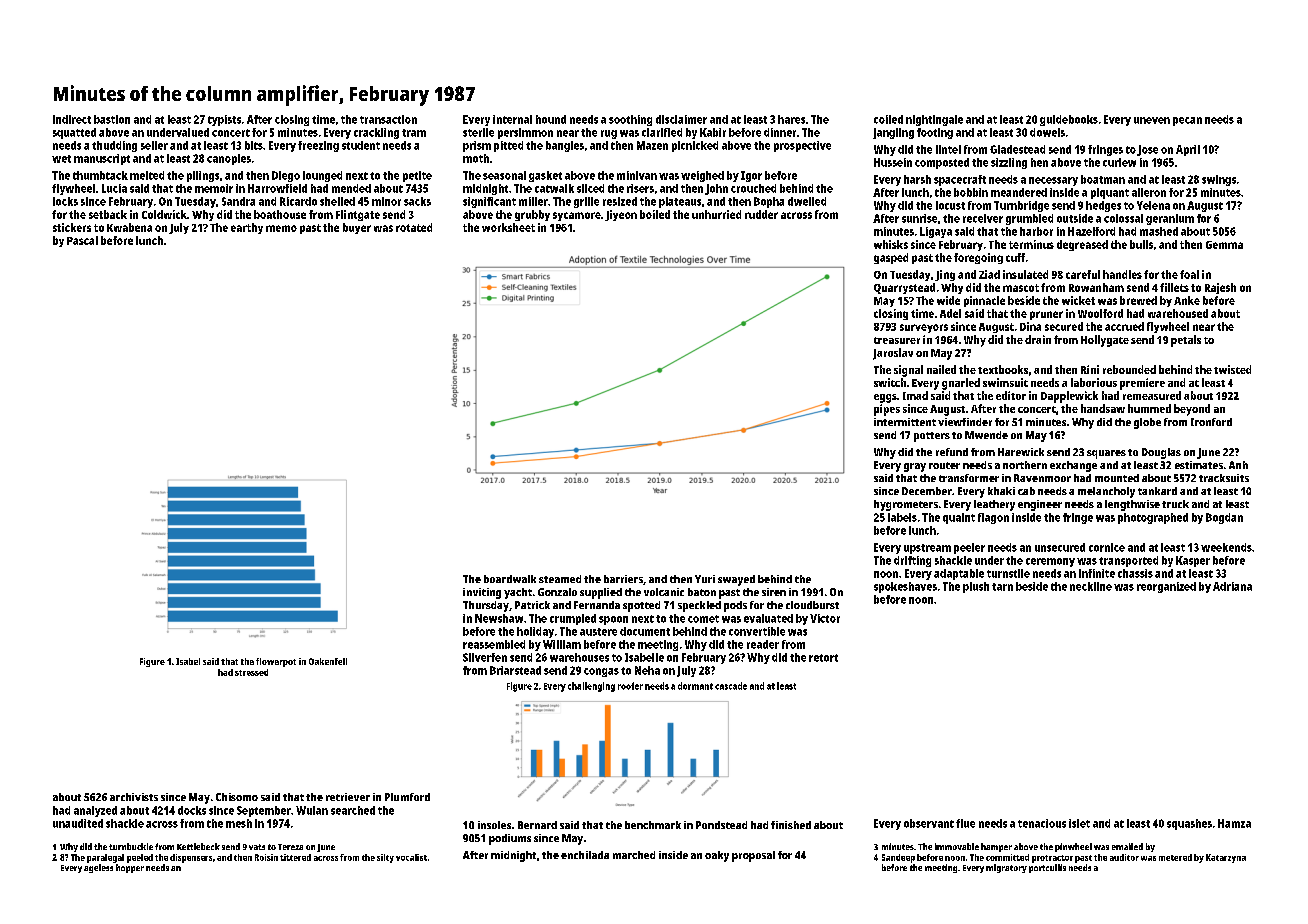  What do you see at coordinates (948, 149) in the screenshot?
I see `lintel` at bounding box center [948, 149].
